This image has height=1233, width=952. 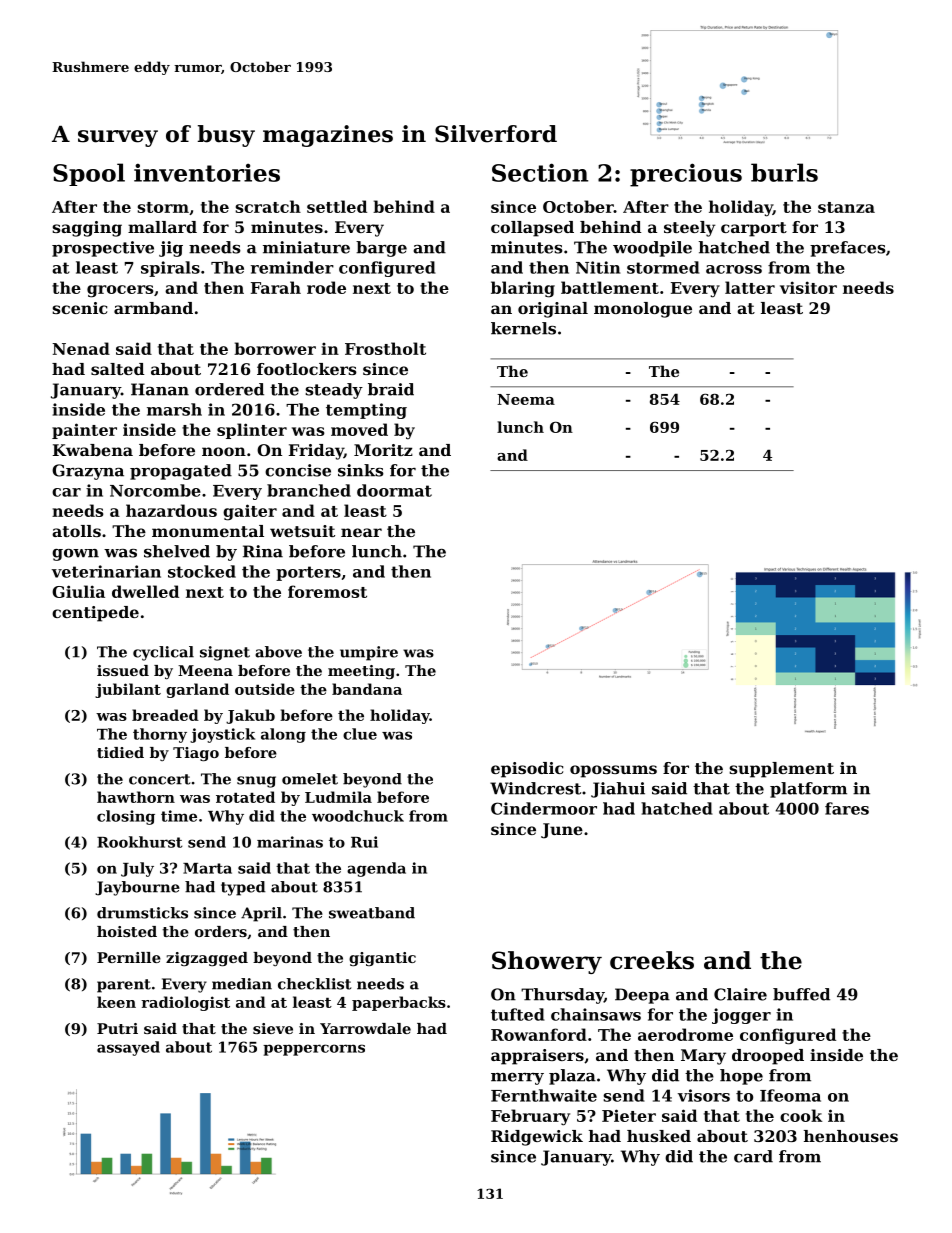 I want to click on fares, so click(x=847, y=808).
